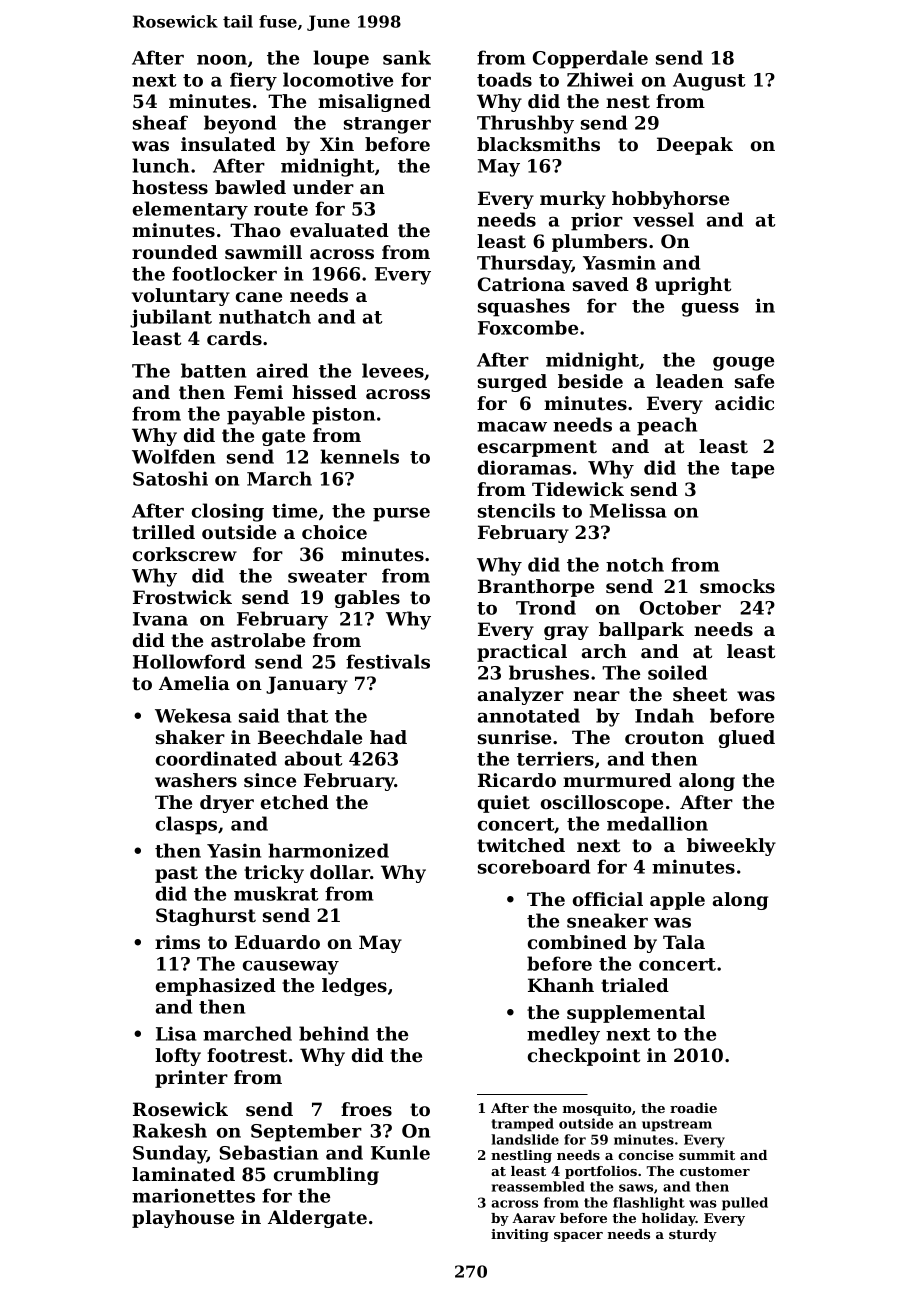 Image resolution: width=908 pixels, height=1316 pixels. What do you see at coordinates (401, 515) in the page?
I see `purse` at bounding box center [401, 515].
